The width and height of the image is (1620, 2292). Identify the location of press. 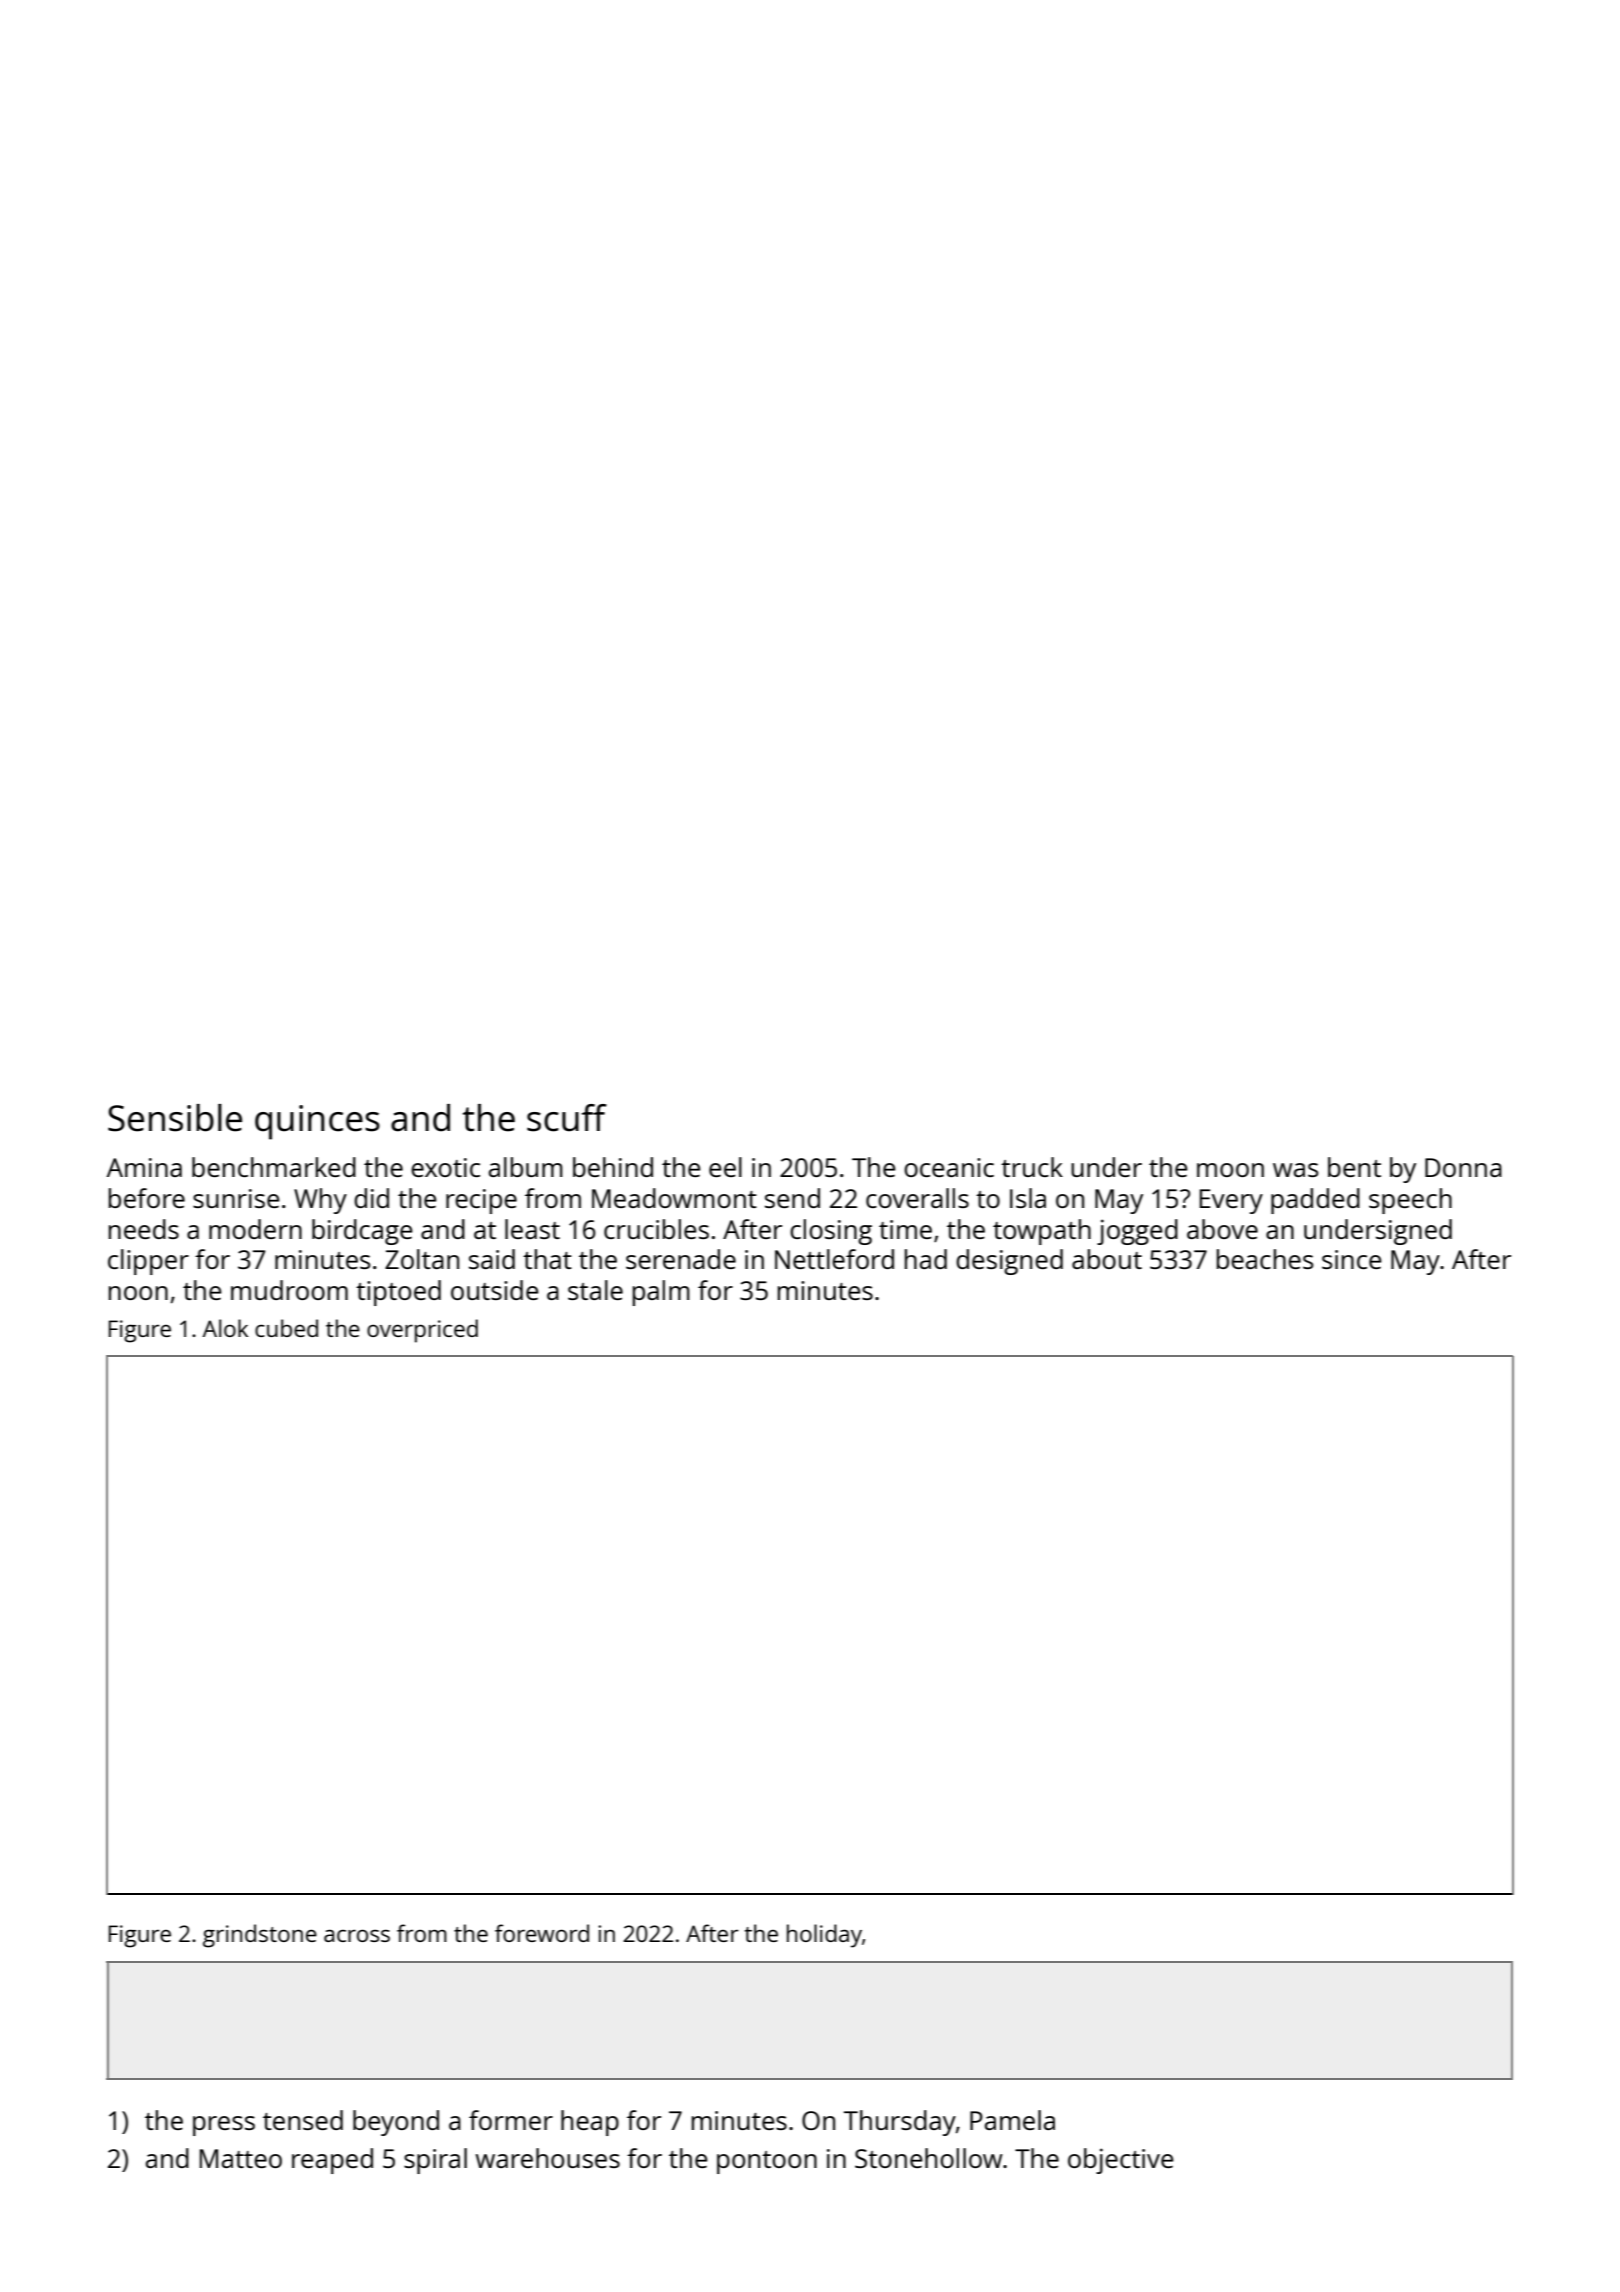
(224, 2126).
